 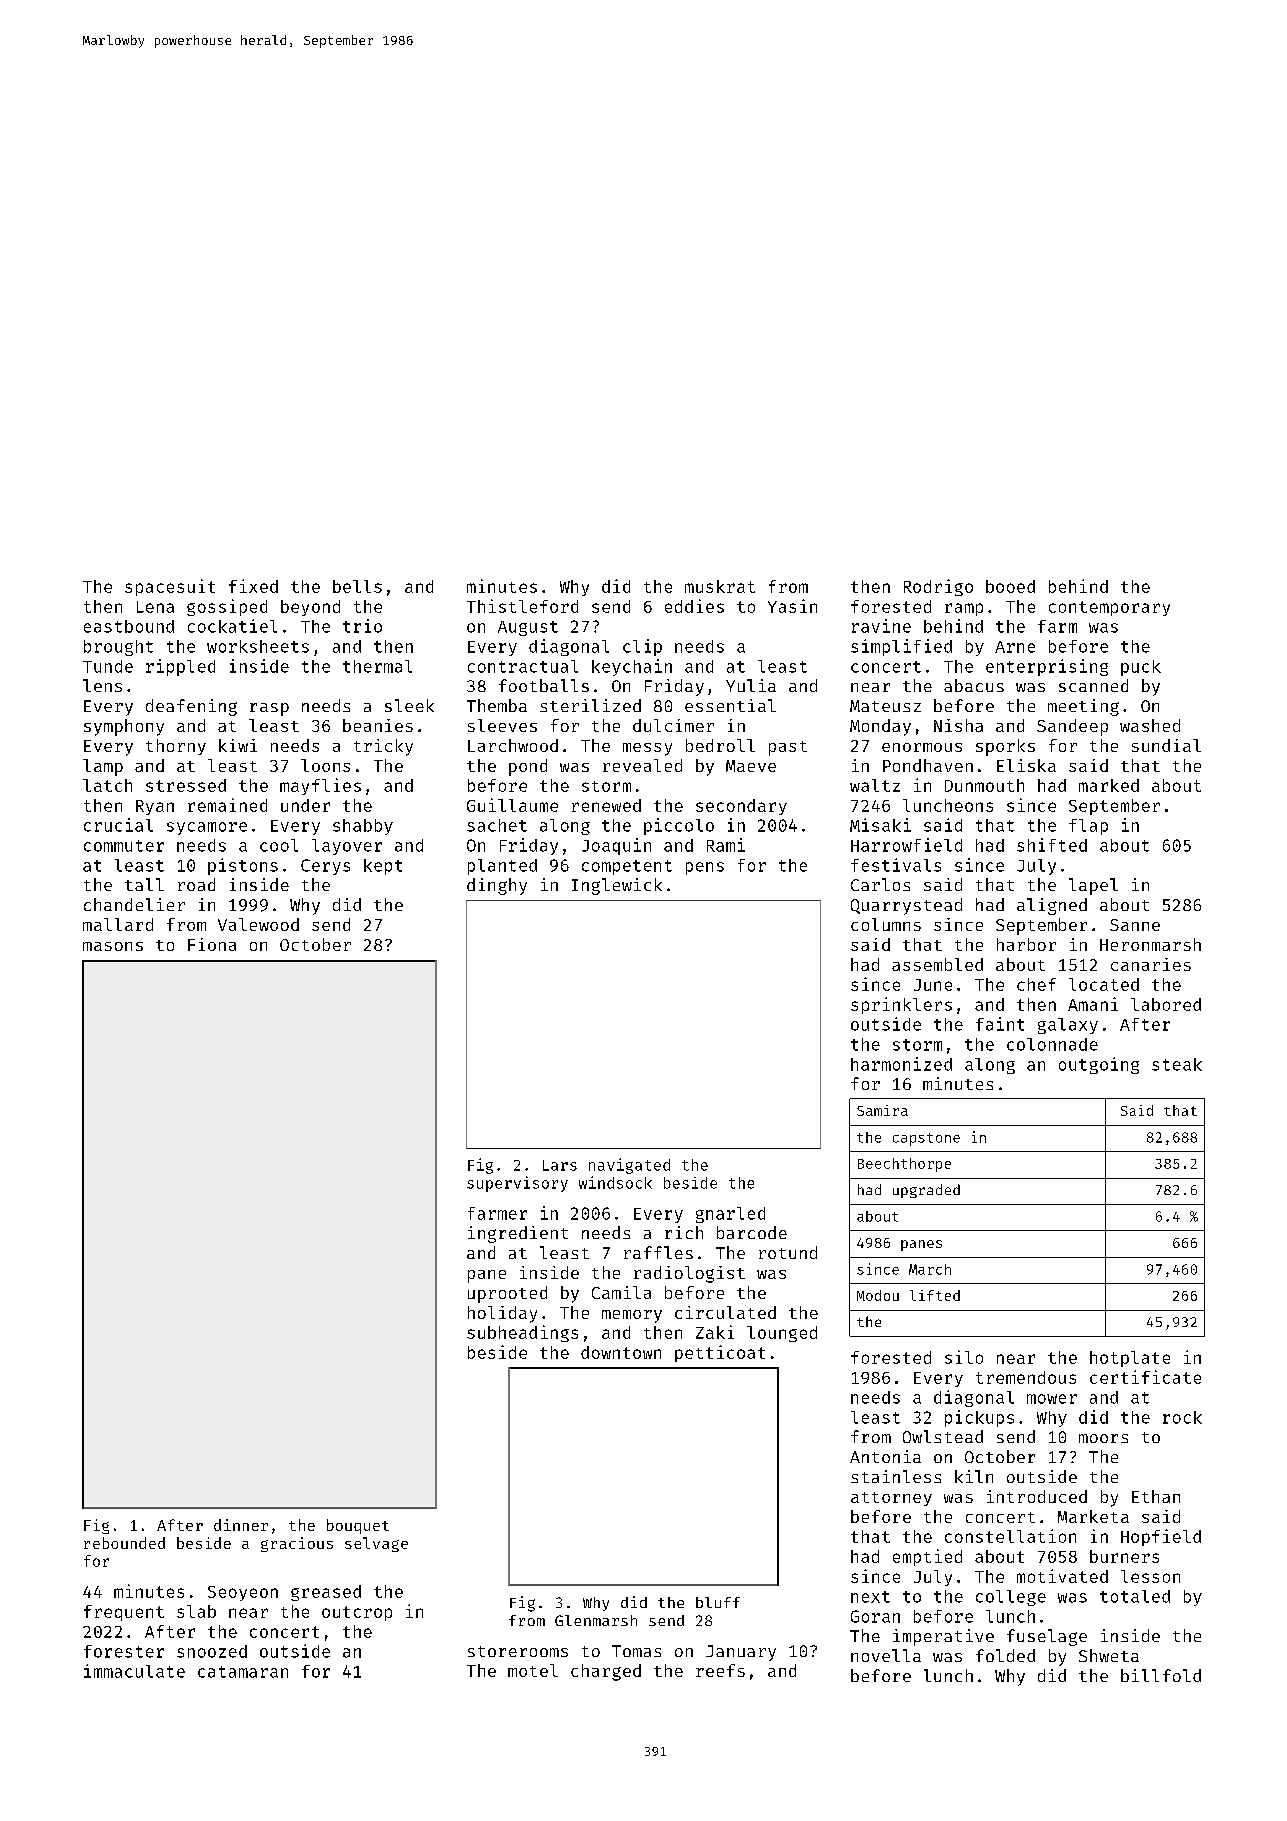 I want to click on Joaquin, so click(x=616, y=846).
